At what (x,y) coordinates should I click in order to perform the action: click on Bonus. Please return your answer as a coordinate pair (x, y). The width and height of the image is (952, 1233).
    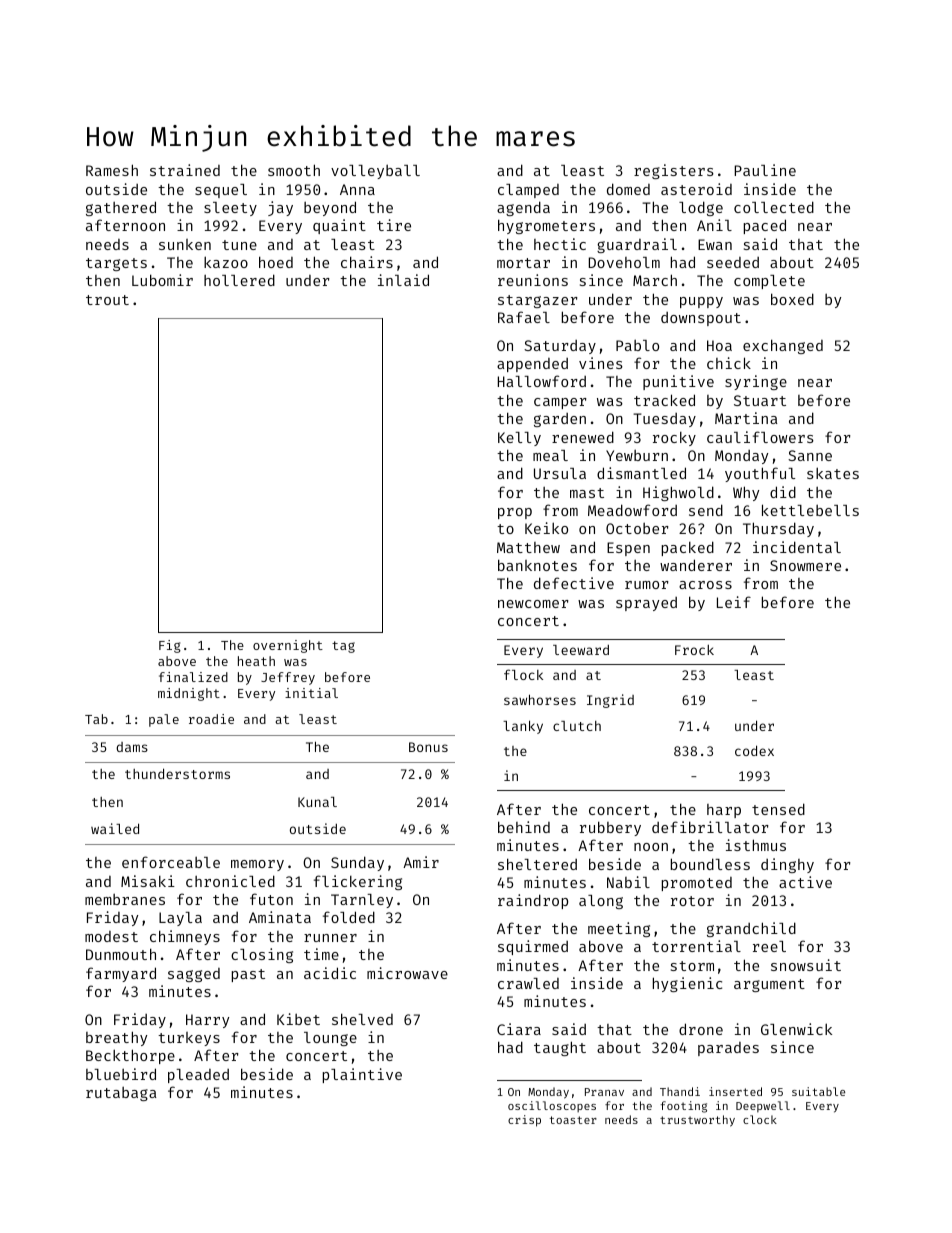
    Looking at the image, I should click on (428, 747).
